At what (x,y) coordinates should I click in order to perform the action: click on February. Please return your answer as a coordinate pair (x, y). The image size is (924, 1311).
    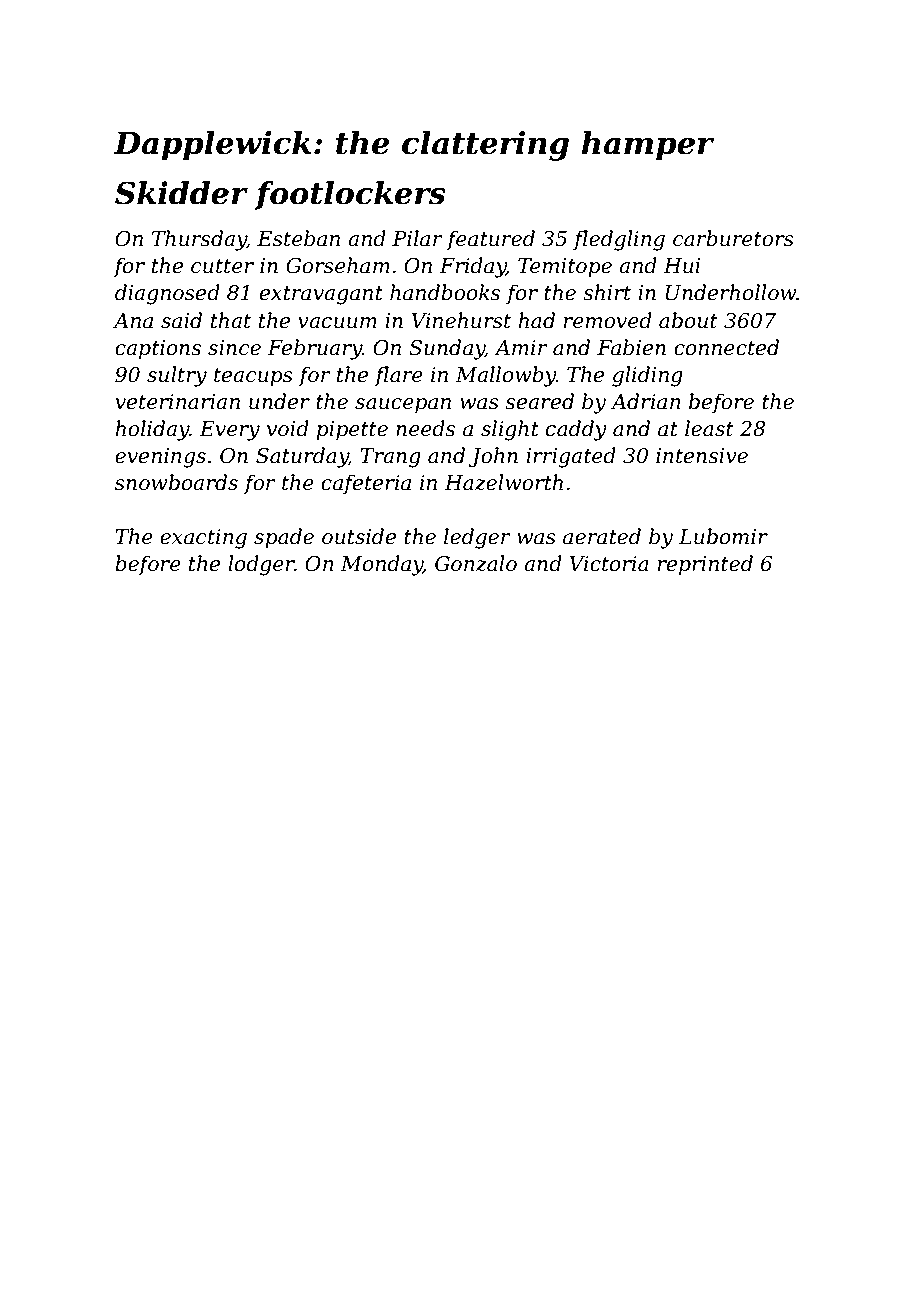
    Looking at the image, I should click on (314, 349).
